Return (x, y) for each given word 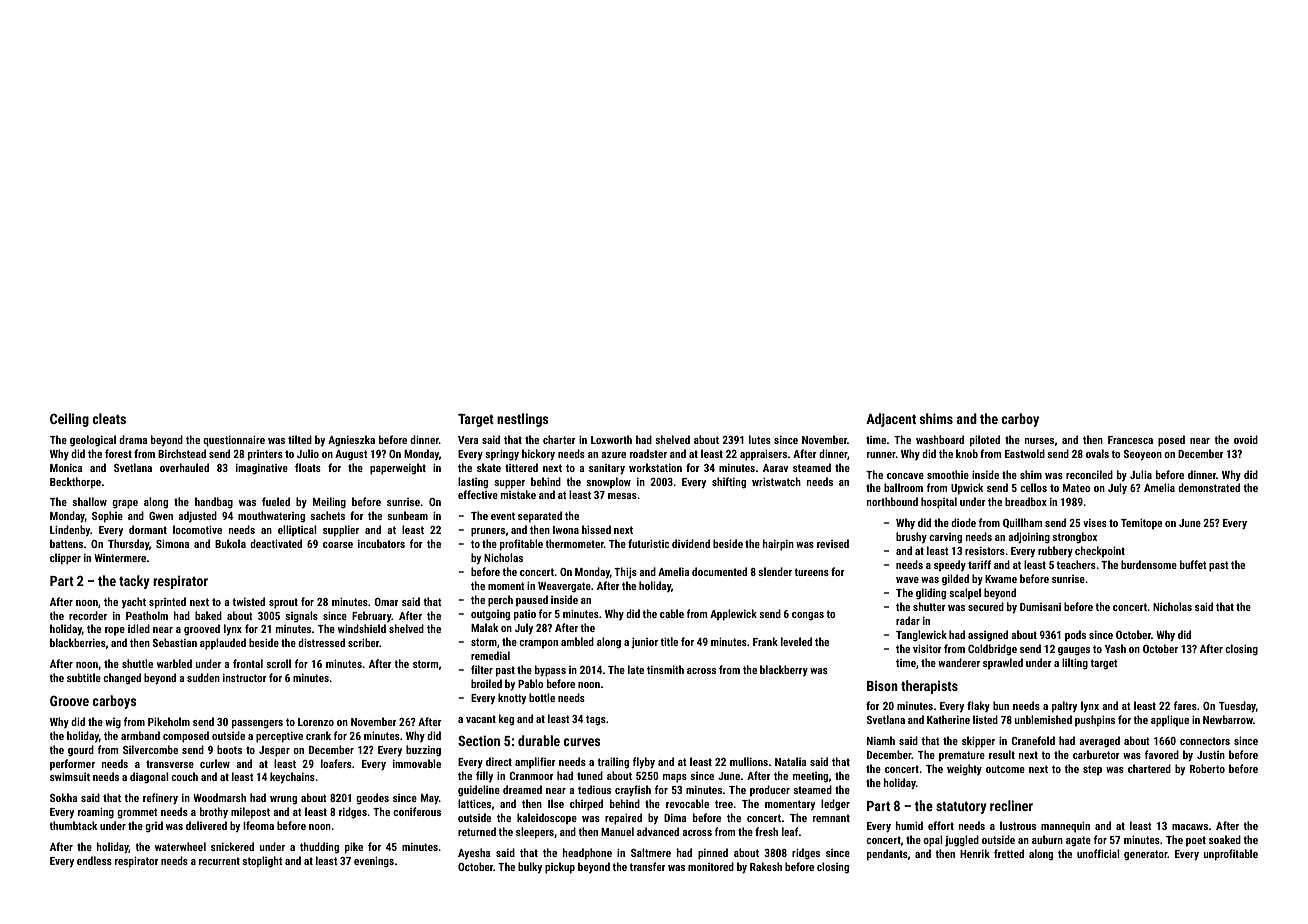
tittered (521, 467)
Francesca (1130, 440)
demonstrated (1209, 487)
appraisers (763, 455)
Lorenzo (316, 722)
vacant (481, 719)
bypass (550, 671)
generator (1146, 855)
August (351, 455)
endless (94, 860)
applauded (223, 644)
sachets (327, 515)
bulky (530, 867)
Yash (1115, 648)
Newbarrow (1228, 719)
